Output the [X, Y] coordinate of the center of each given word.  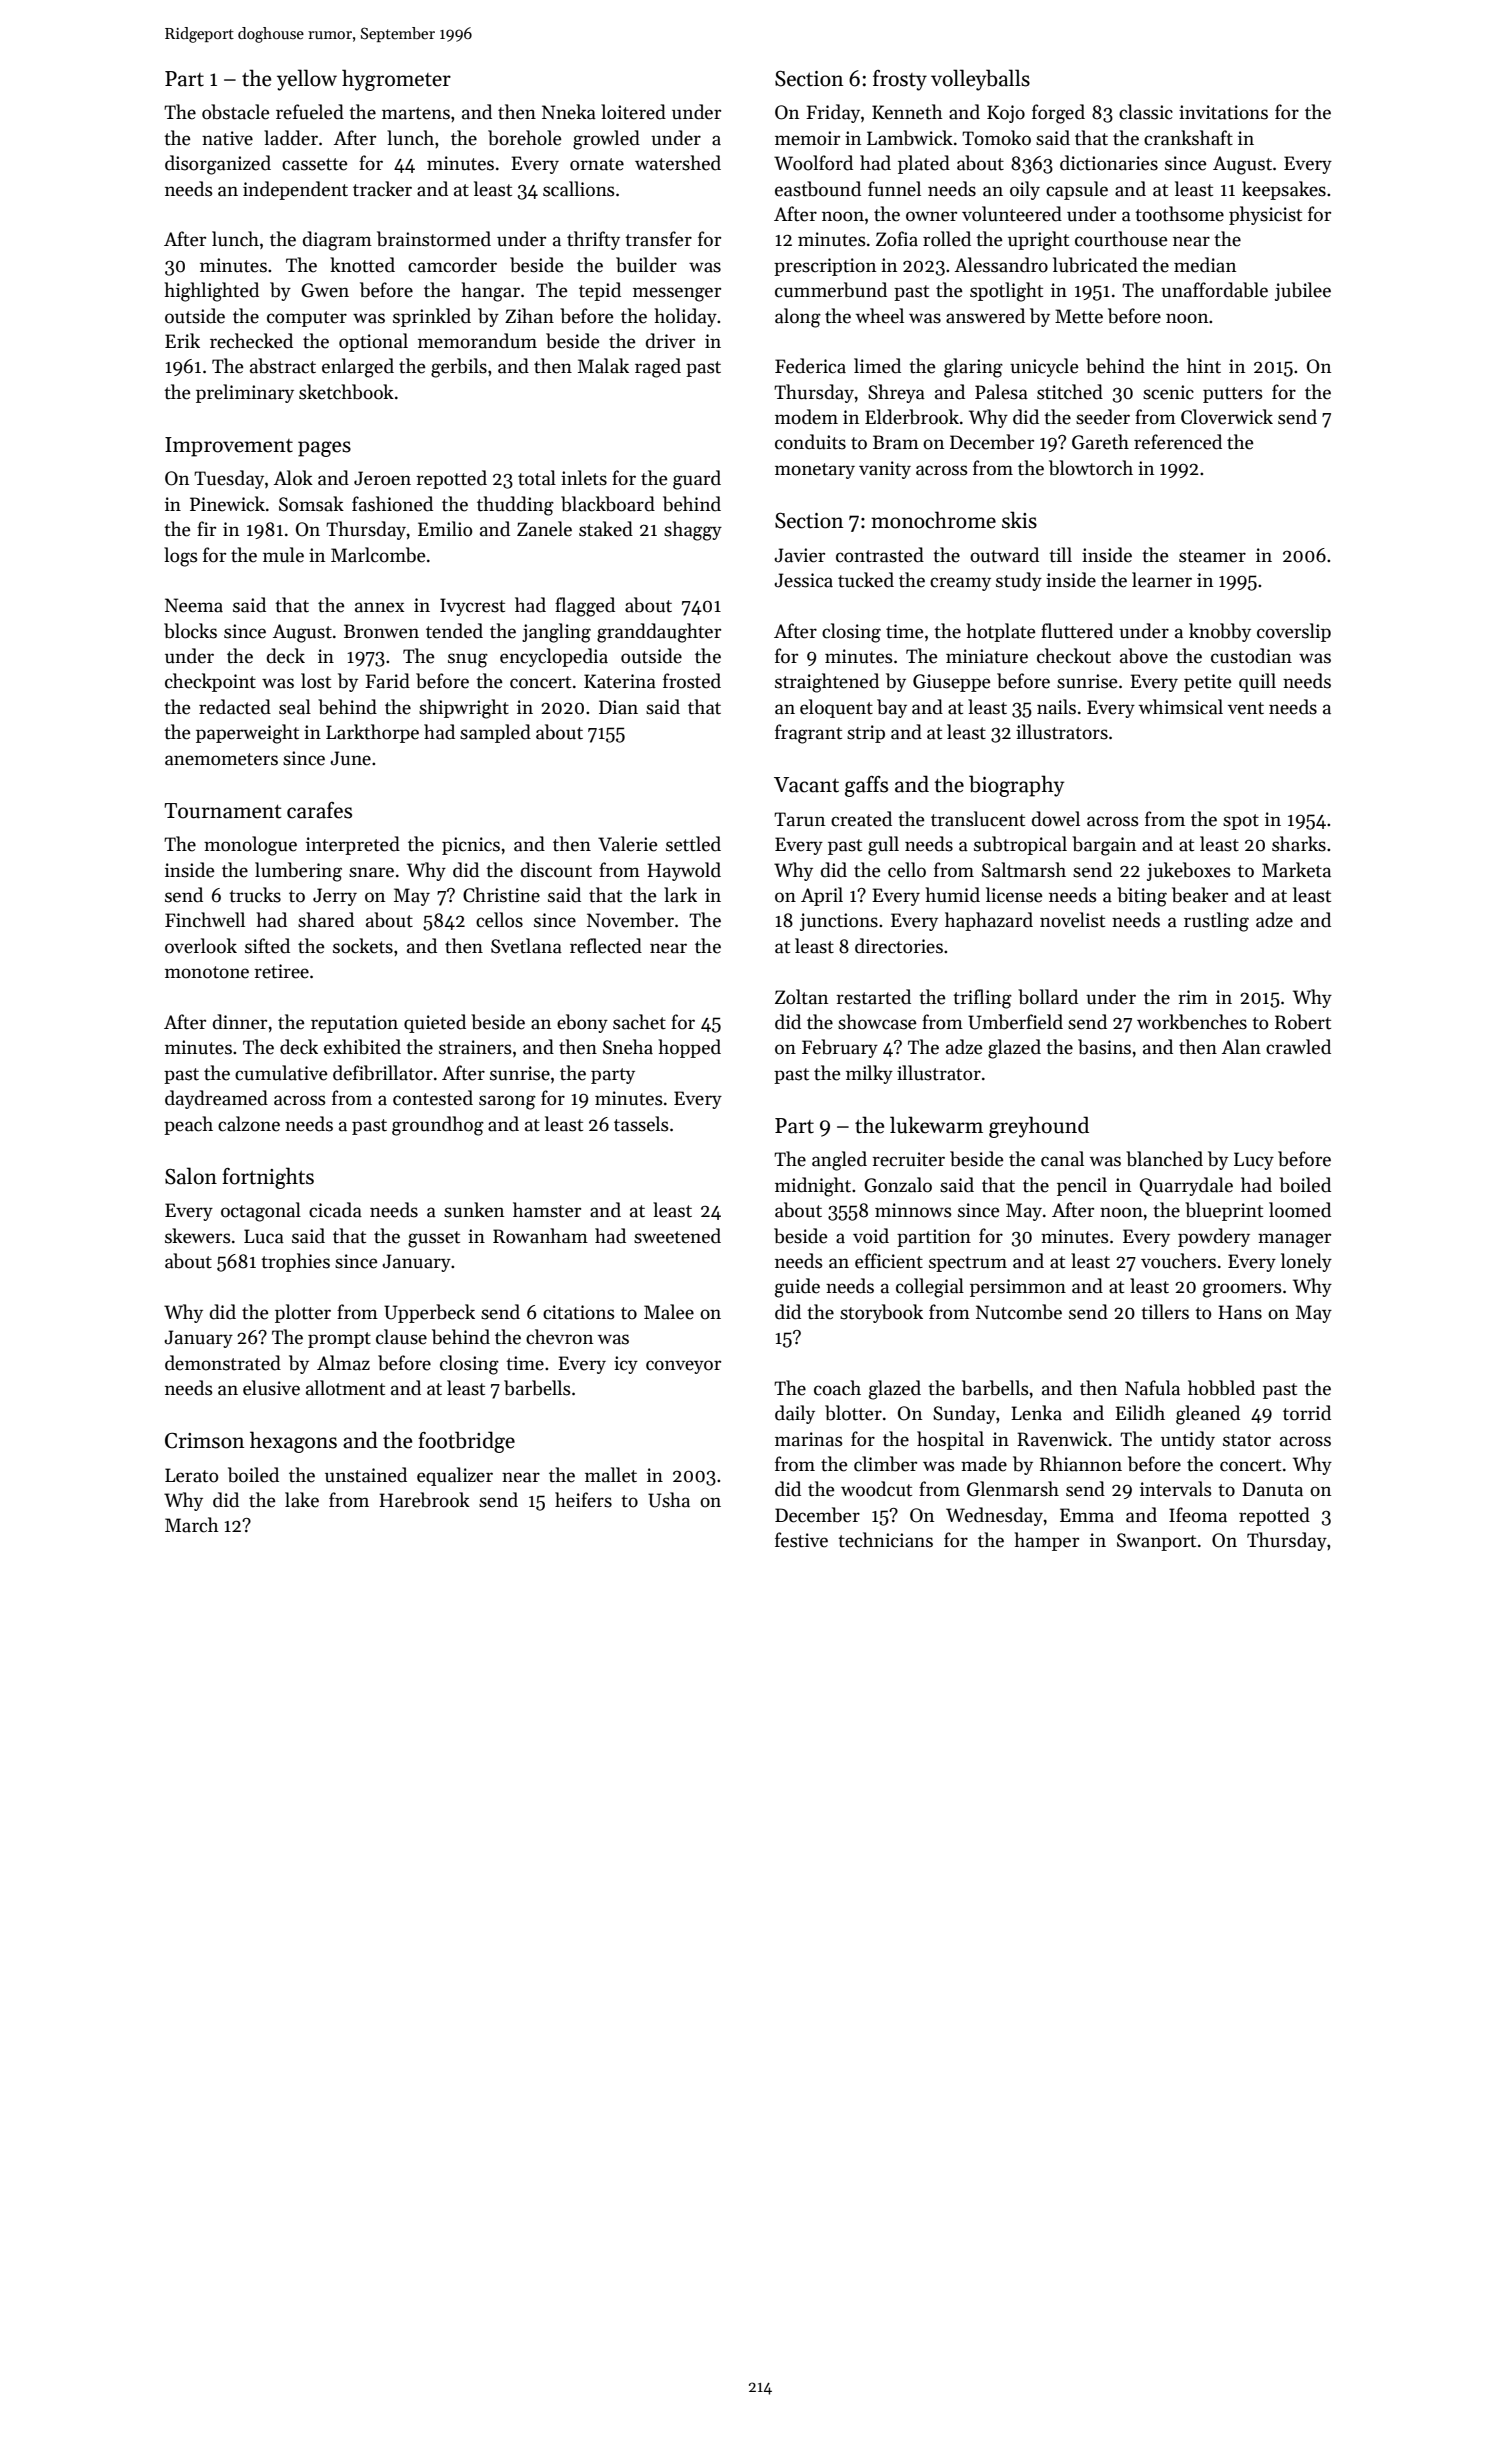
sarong [507, 1102]
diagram [337, 241]
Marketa [1296, 870]
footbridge [466, 1442]
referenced [1178, 442]
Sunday [964, 1414]
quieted [435, 1023]
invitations [1223, 112]
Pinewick [227, 504]
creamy [960, 584]
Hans [1240, 1312]
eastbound [818, 189]
